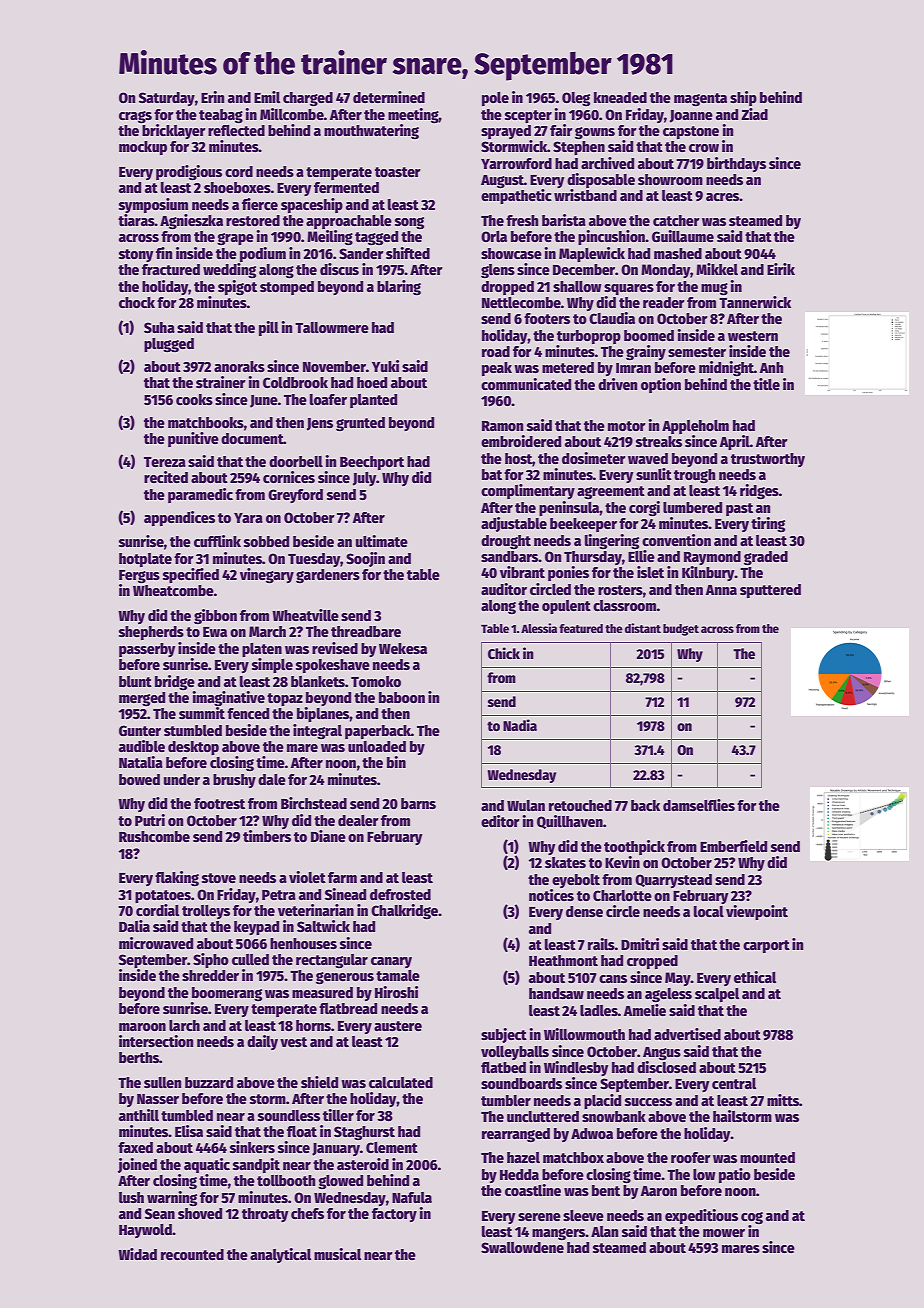  I want to click on communicated, so click(526, 384).
